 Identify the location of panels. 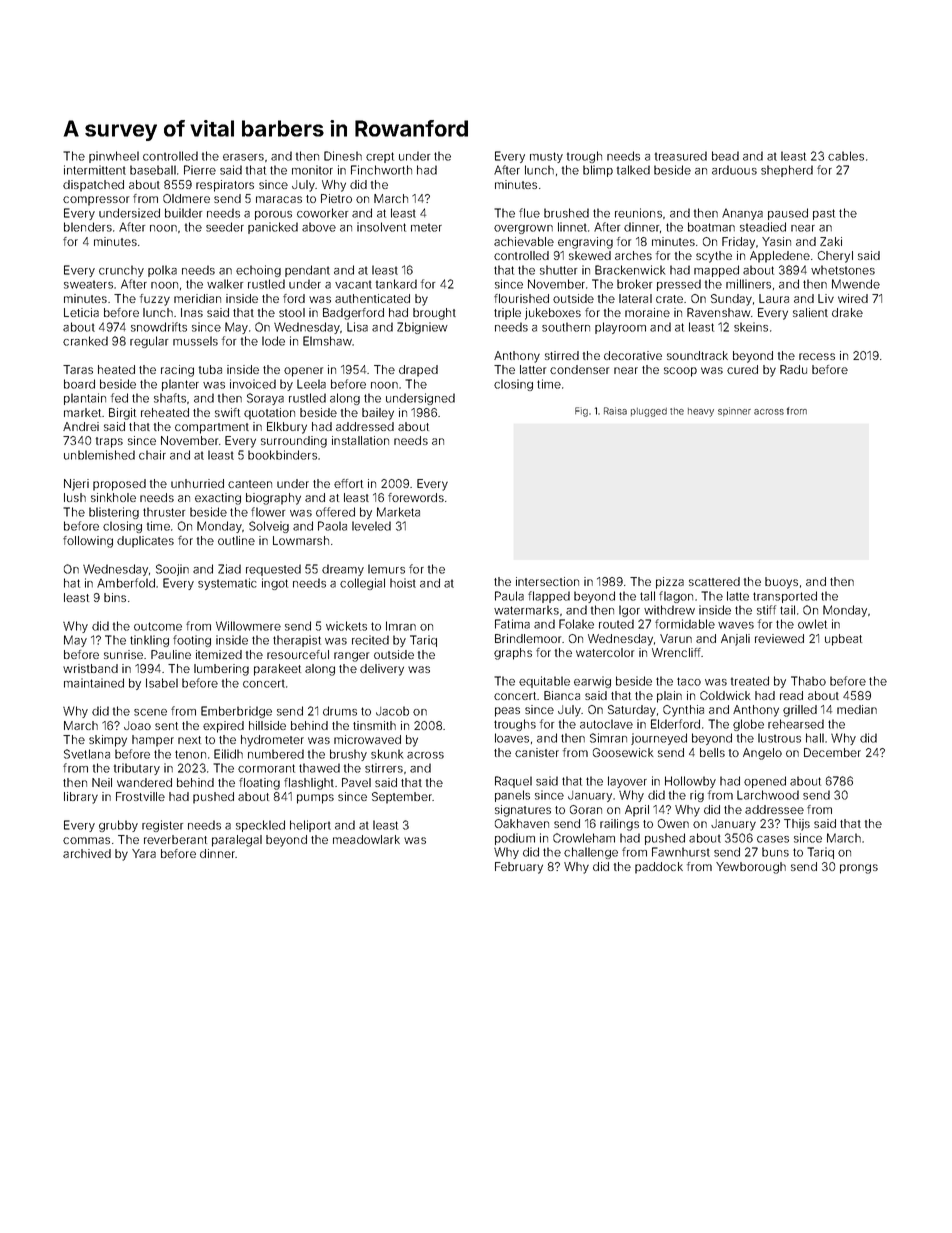
(512, 796).
